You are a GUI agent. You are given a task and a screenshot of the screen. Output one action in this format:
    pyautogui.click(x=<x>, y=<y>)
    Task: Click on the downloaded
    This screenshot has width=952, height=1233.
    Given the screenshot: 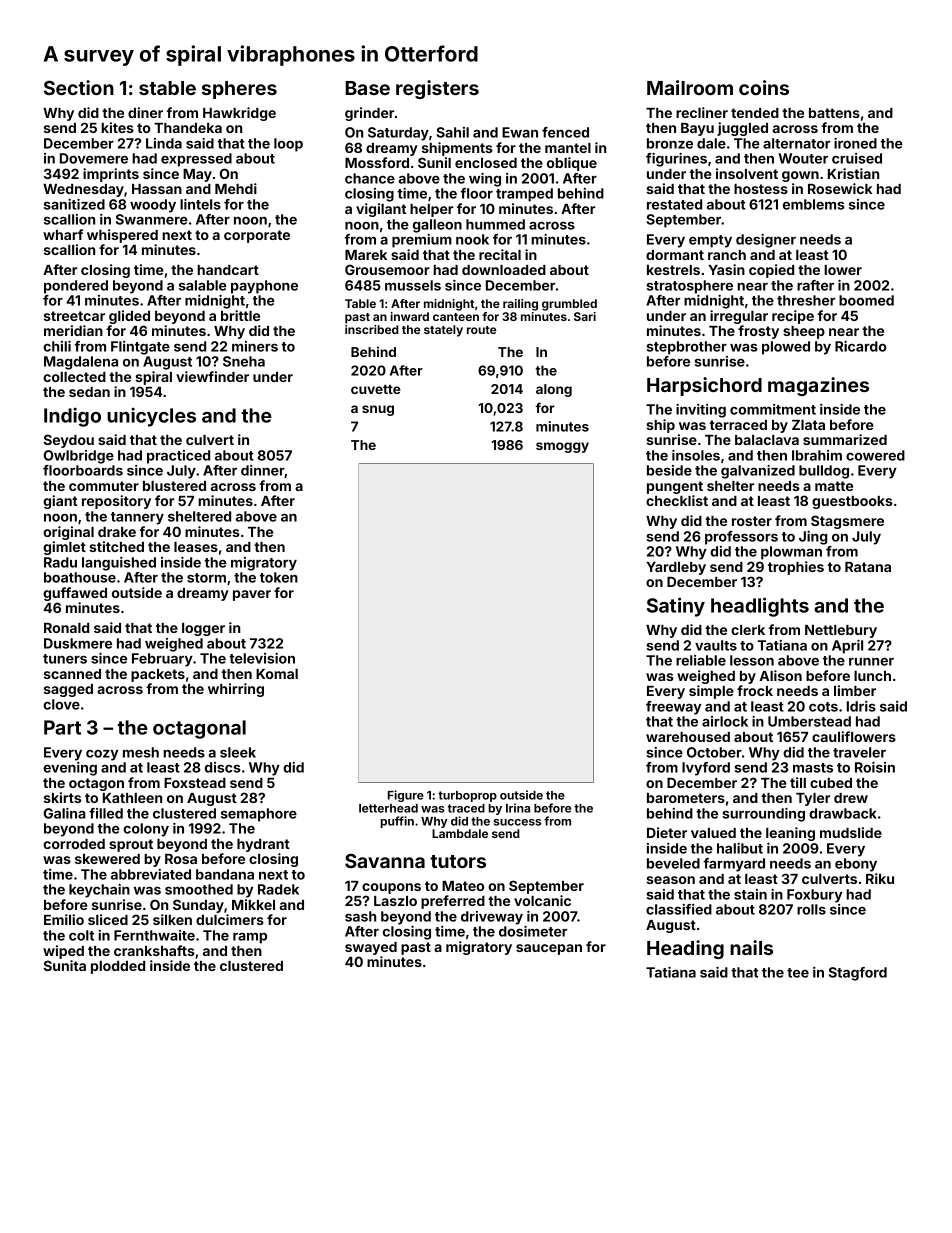 What is the action you would take?
    pyautogui.click(x=504, y=270)
